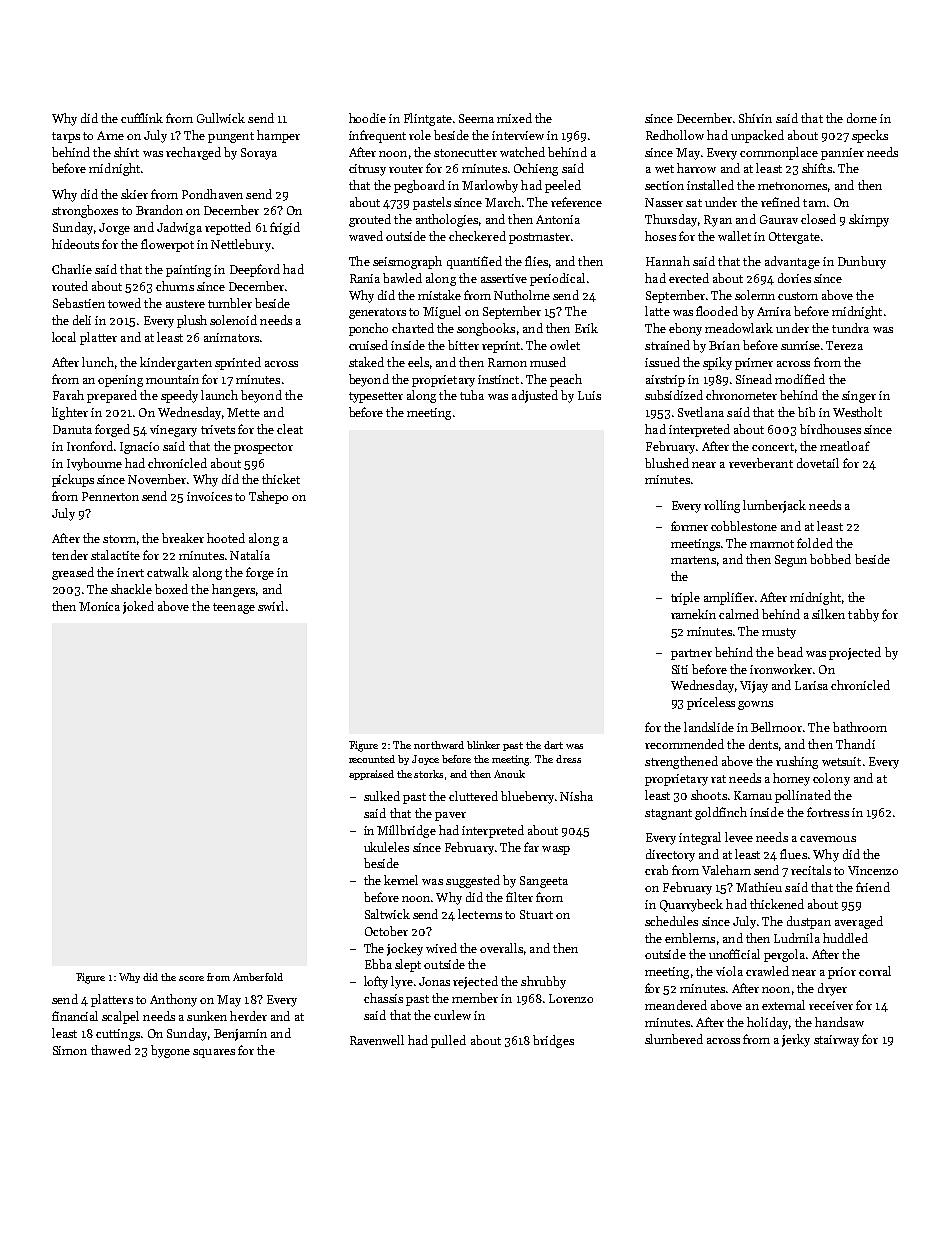  What do you see at coordinates (221, 118) in the screenshot?
I see `Gullwick` at bounding box center [221, 118].
